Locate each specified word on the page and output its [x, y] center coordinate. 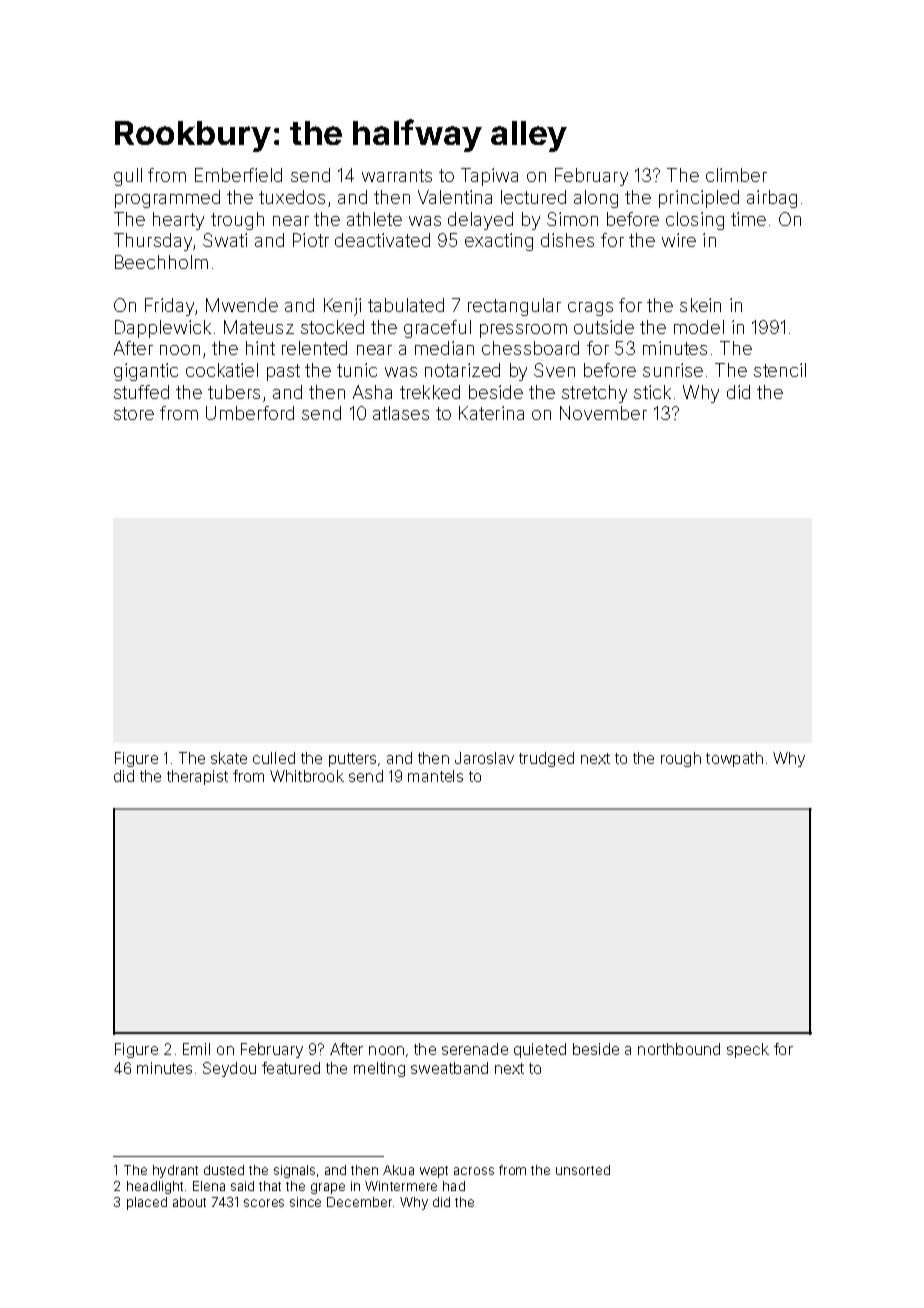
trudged [546, 759]
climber [736, 175]
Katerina [491, 413]
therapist [197, 777]
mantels [435, 776]
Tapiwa [489, 177]
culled [274, 758]
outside [604, 327]
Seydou [229, 1069]
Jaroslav [484, 758]
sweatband [449, 1068]
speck [748, 1050]
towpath [734, 759]
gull [128, 177]
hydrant [175, 1171]
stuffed [141, 392]
